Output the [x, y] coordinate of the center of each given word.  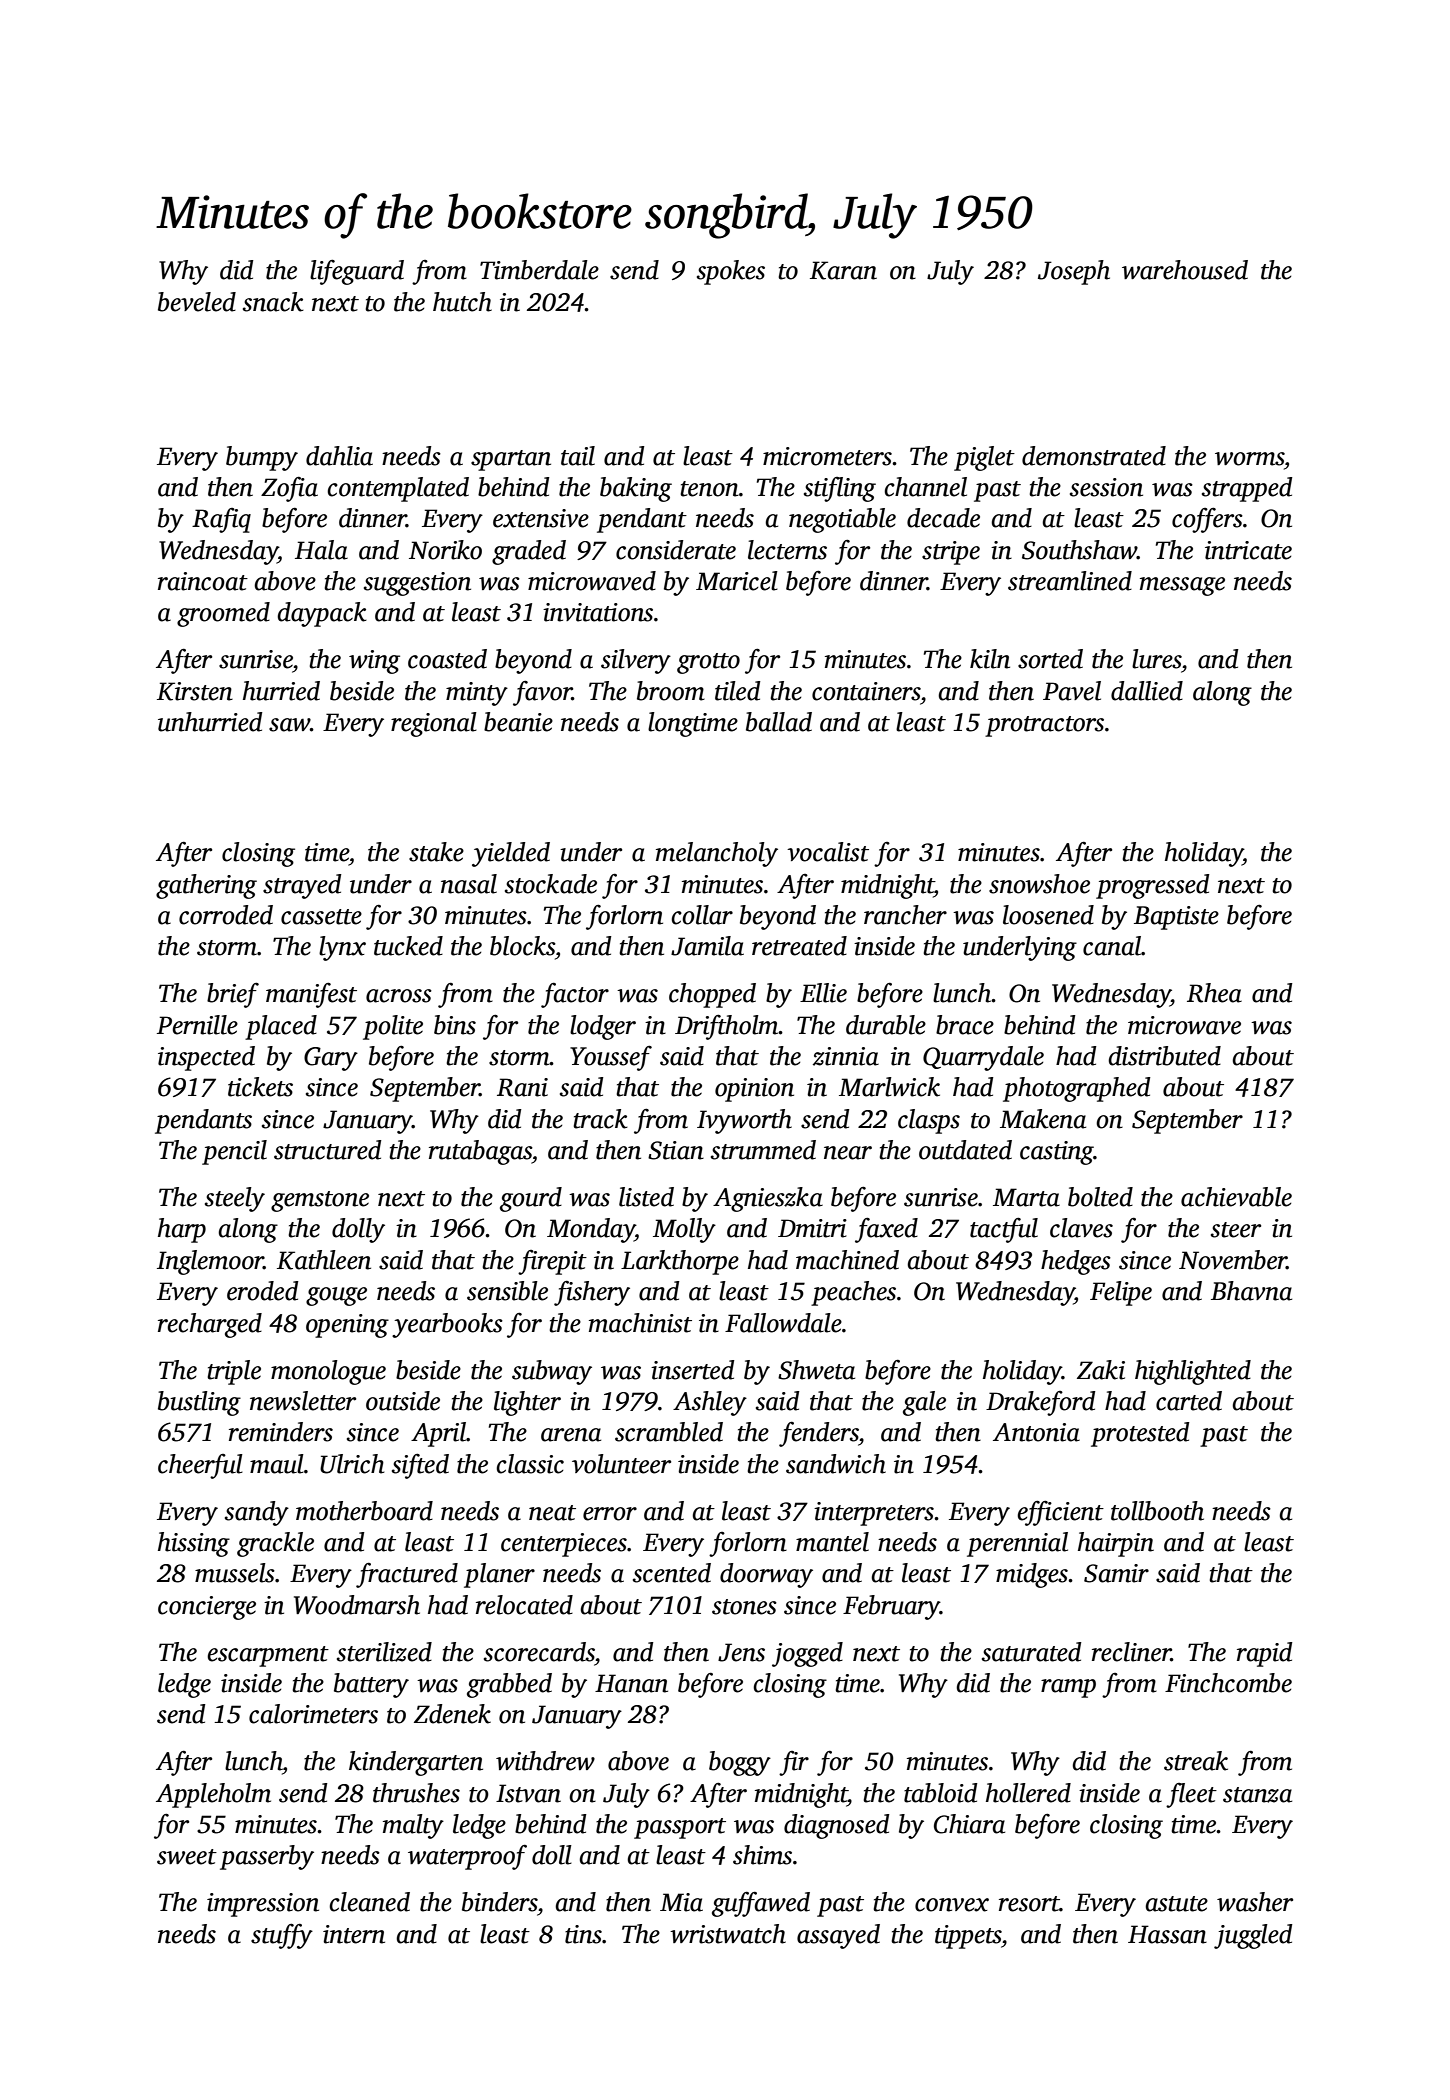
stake [436, 852]
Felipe [1121, 1293]
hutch [462, 302]
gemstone [320, 1201]
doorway [766, 1575]
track [600, 1119]
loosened [1048, 915]
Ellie [823, 993]
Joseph [1074, 272]
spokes [731, 272]
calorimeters [313, 1714]
